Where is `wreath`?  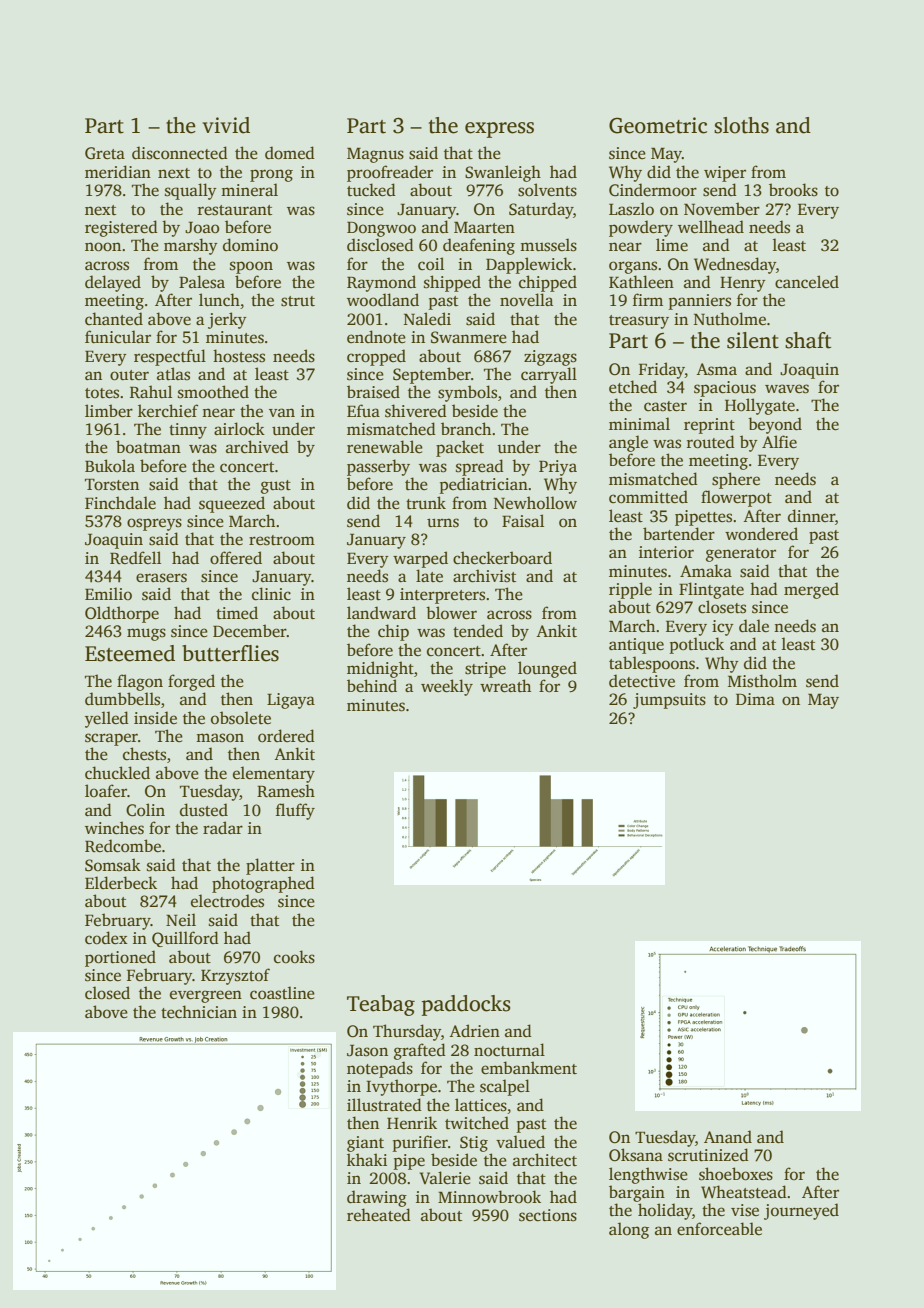 wreath is located at coordinates (505, 686).
